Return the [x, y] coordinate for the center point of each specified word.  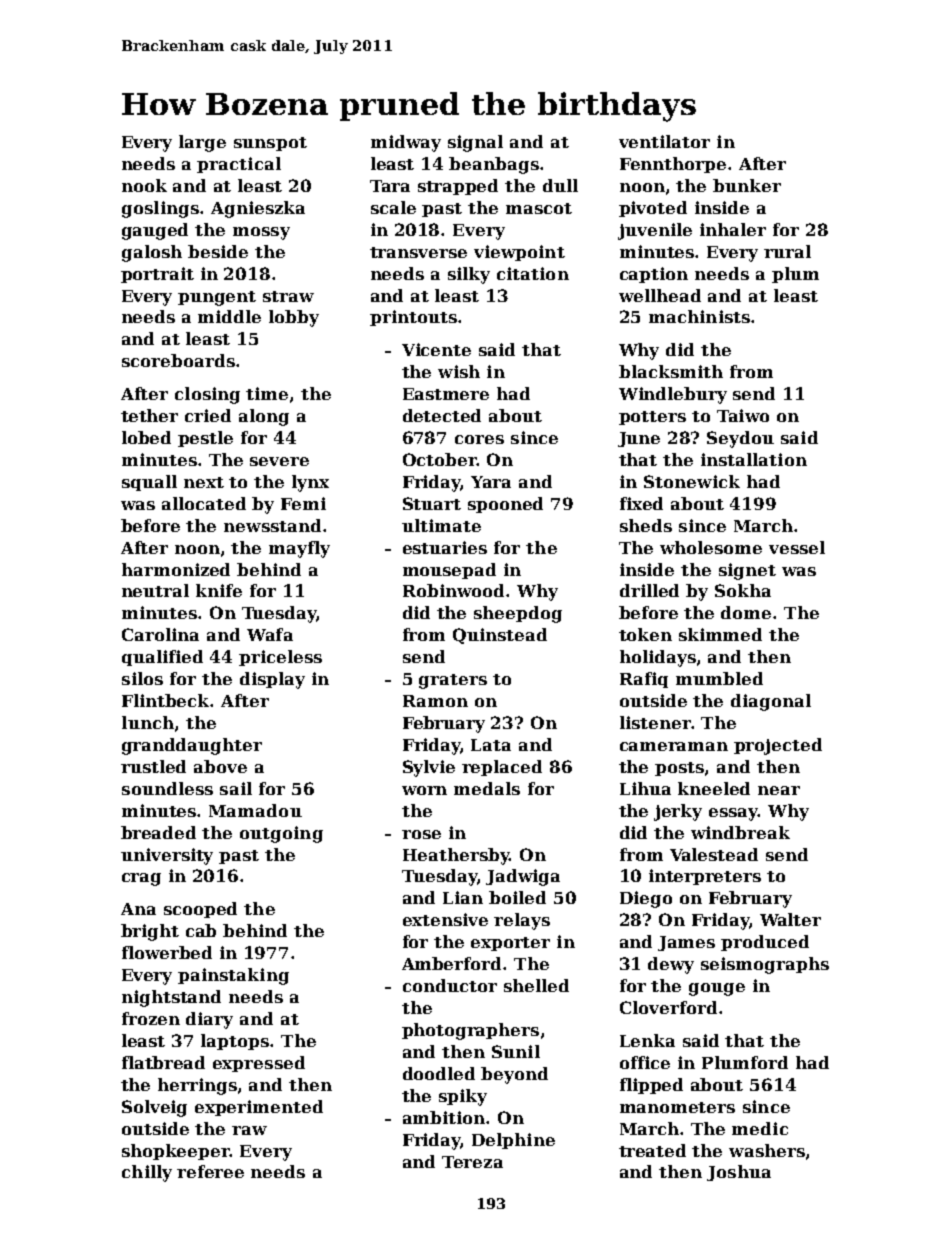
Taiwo [743, 415]
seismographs [765, 965]
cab [201, 930]
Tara [390, 186]
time [267, 393]
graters [453, 681]
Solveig [154, 1108]
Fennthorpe [673, 165]
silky [469, 275]
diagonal [771, 702]
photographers [470, 1031]
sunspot [270, 144]
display [272, 680]
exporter [510, 944]
